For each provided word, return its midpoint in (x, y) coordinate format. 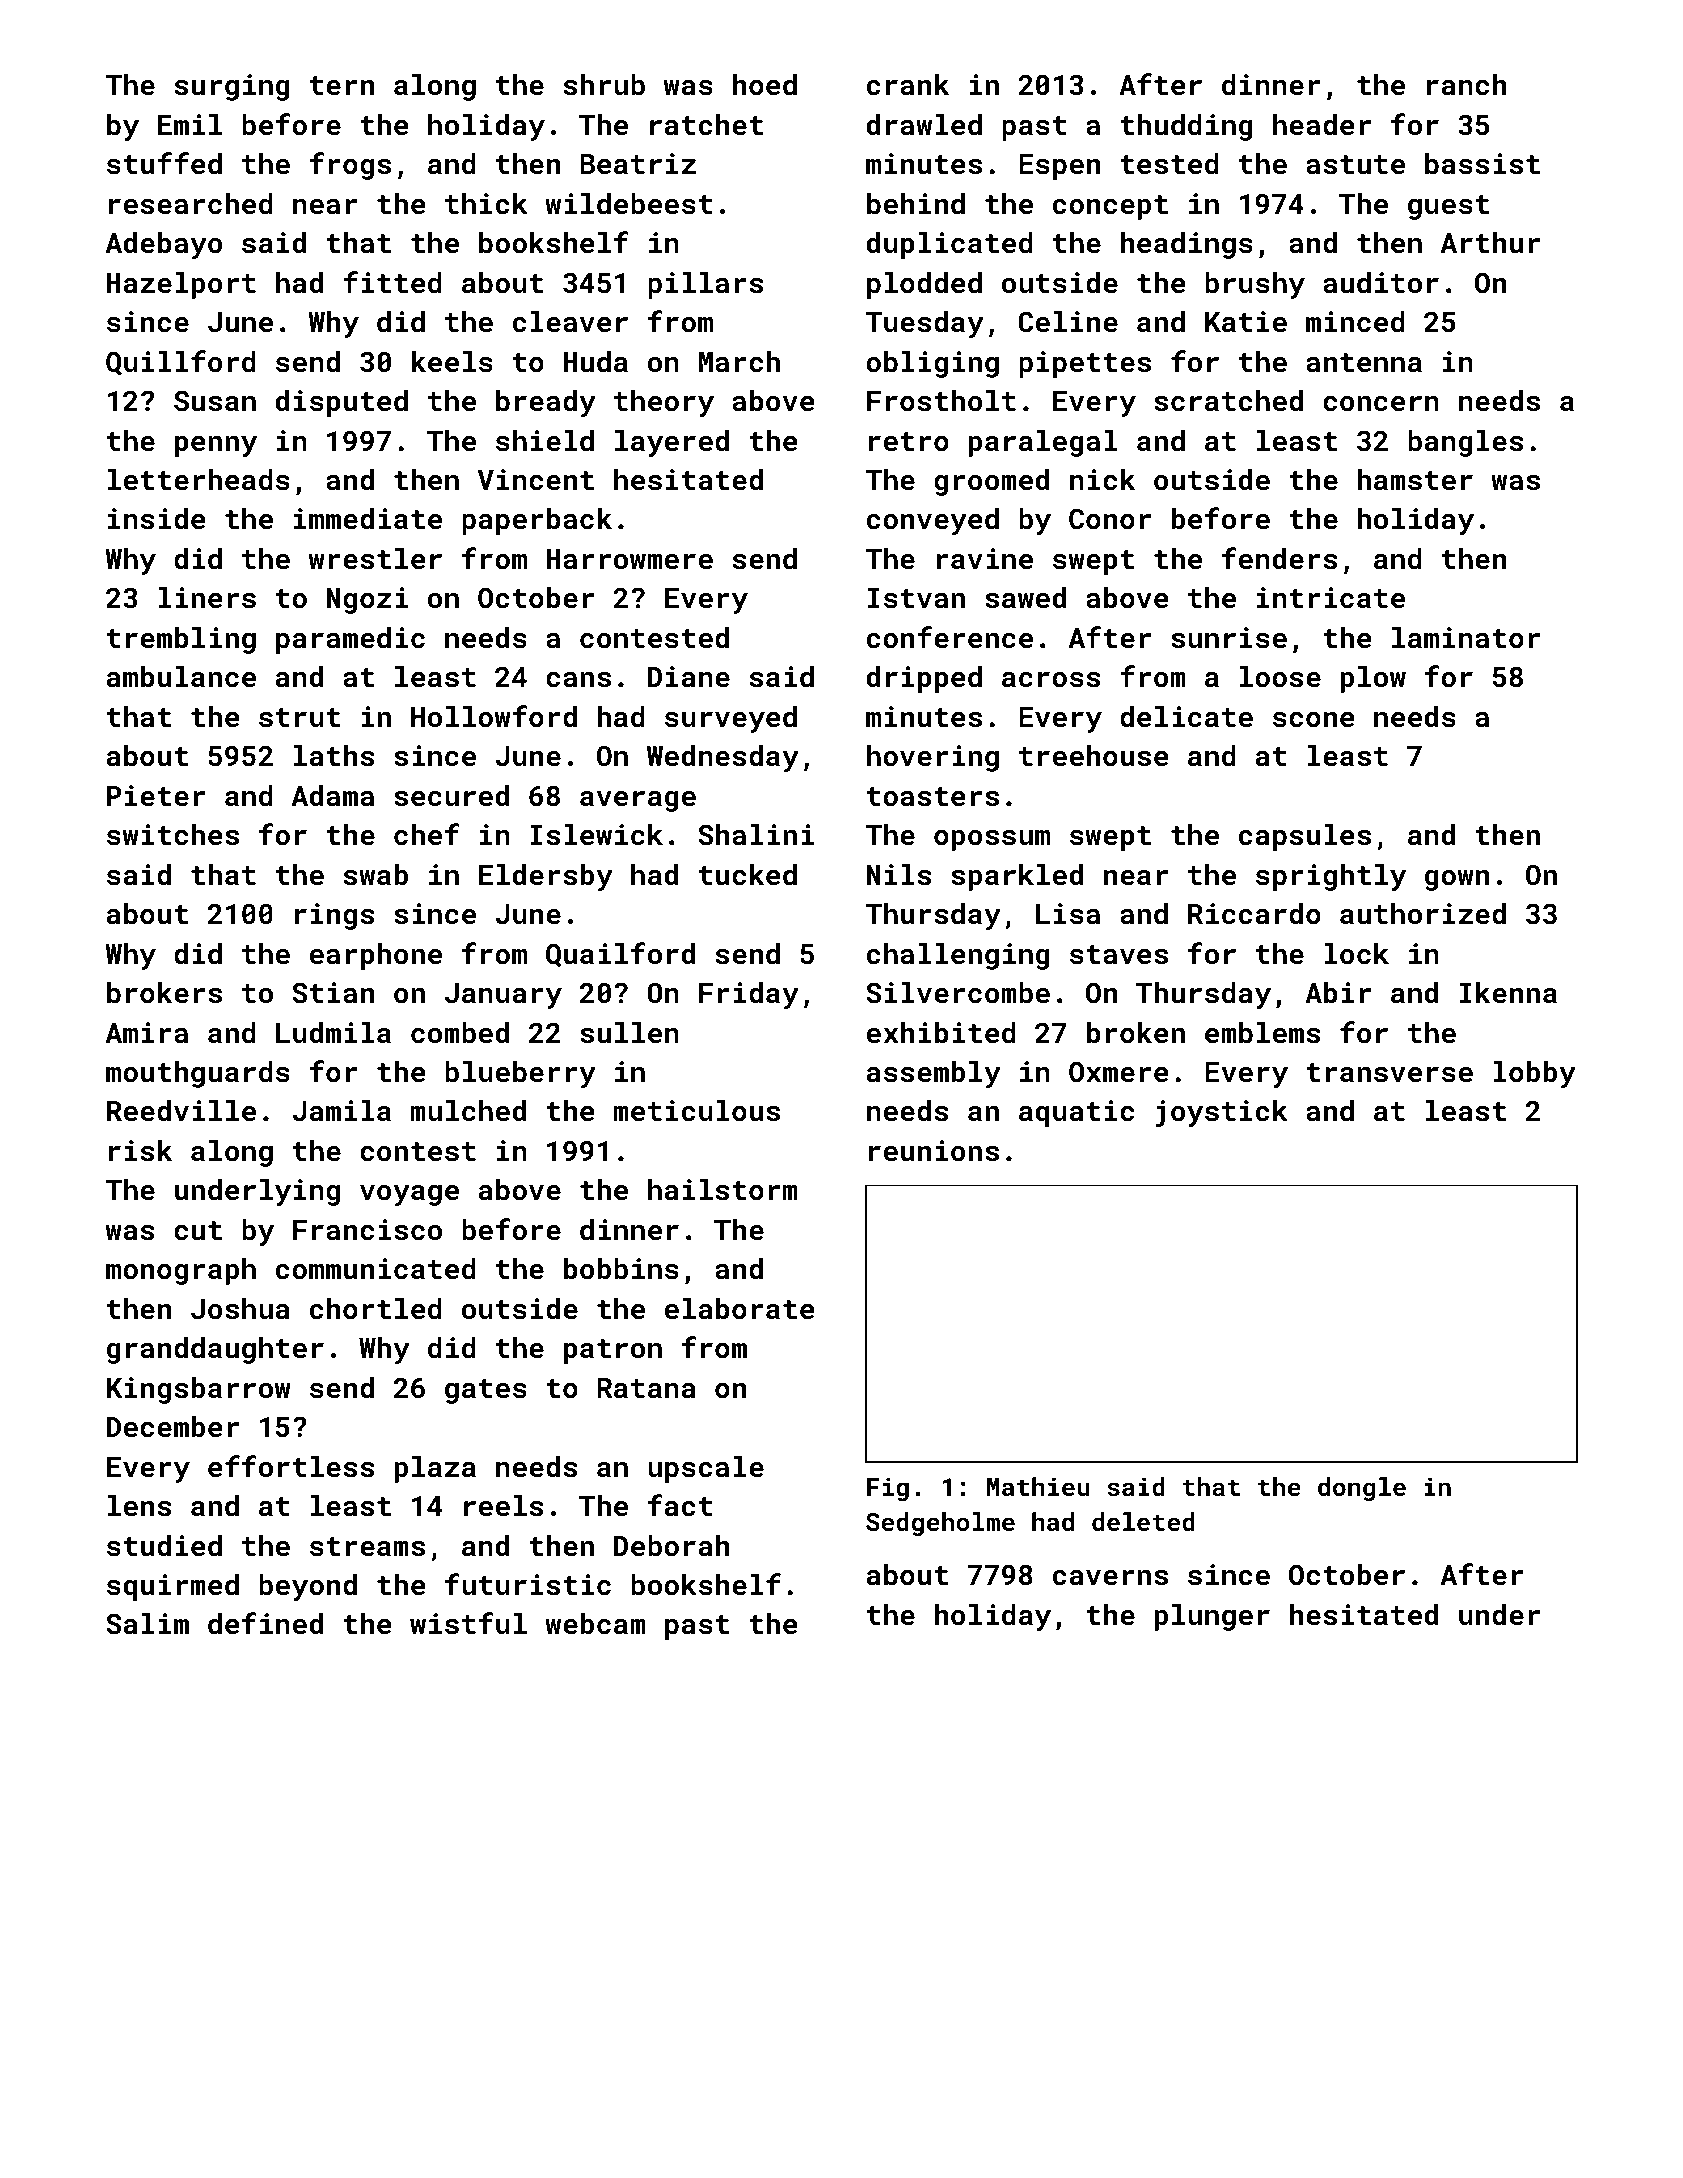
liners (207, 598)
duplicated (950, 245)
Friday (749, 995)
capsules (1305, 837)
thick (486, 204)
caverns (1110, 1578)
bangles (1465, 443)
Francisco (367, 1230)
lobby (1534, 1074)
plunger (1212, 1617)
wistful (468, 1623)
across (1051, 680)
